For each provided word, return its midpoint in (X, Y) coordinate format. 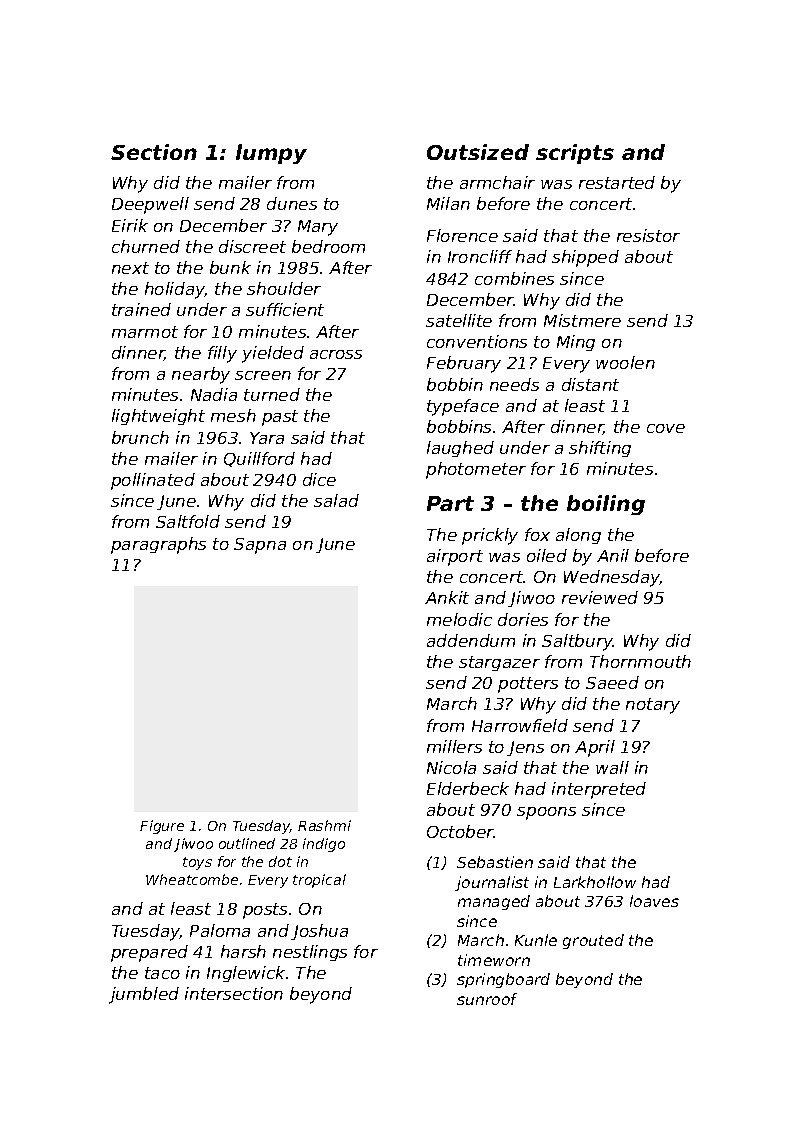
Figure (162, 827)
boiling (606, 505)
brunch (140, 437)
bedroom (328, 246)
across (336, 354)
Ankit (447, 597)
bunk (230, 267)
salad (336, 500)
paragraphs (158, 545)
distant (590, 384)
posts (265, 911)
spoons (546, 813)
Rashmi (324, 825)
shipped (585, 258)
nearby (201, 375)
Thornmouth (640, 661)
